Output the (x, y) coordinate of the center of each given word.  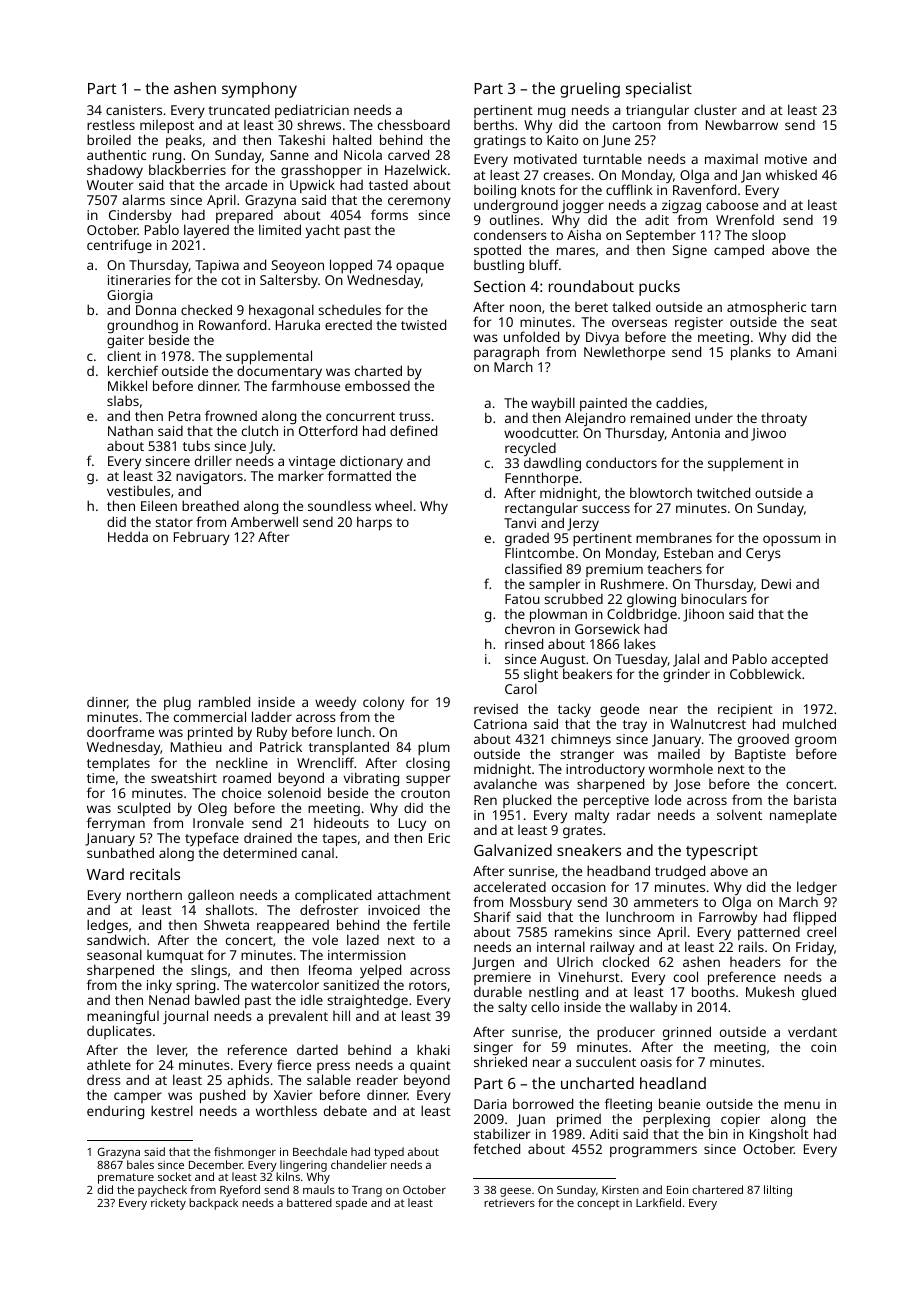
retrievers (509, 1203)
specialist (659, 90)
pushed (222, 1097)
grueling (590, 90)
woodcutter (540, 433)
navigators (209, 478)
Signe (690, 251)
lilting (778, 1191)
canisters (134, 110)
